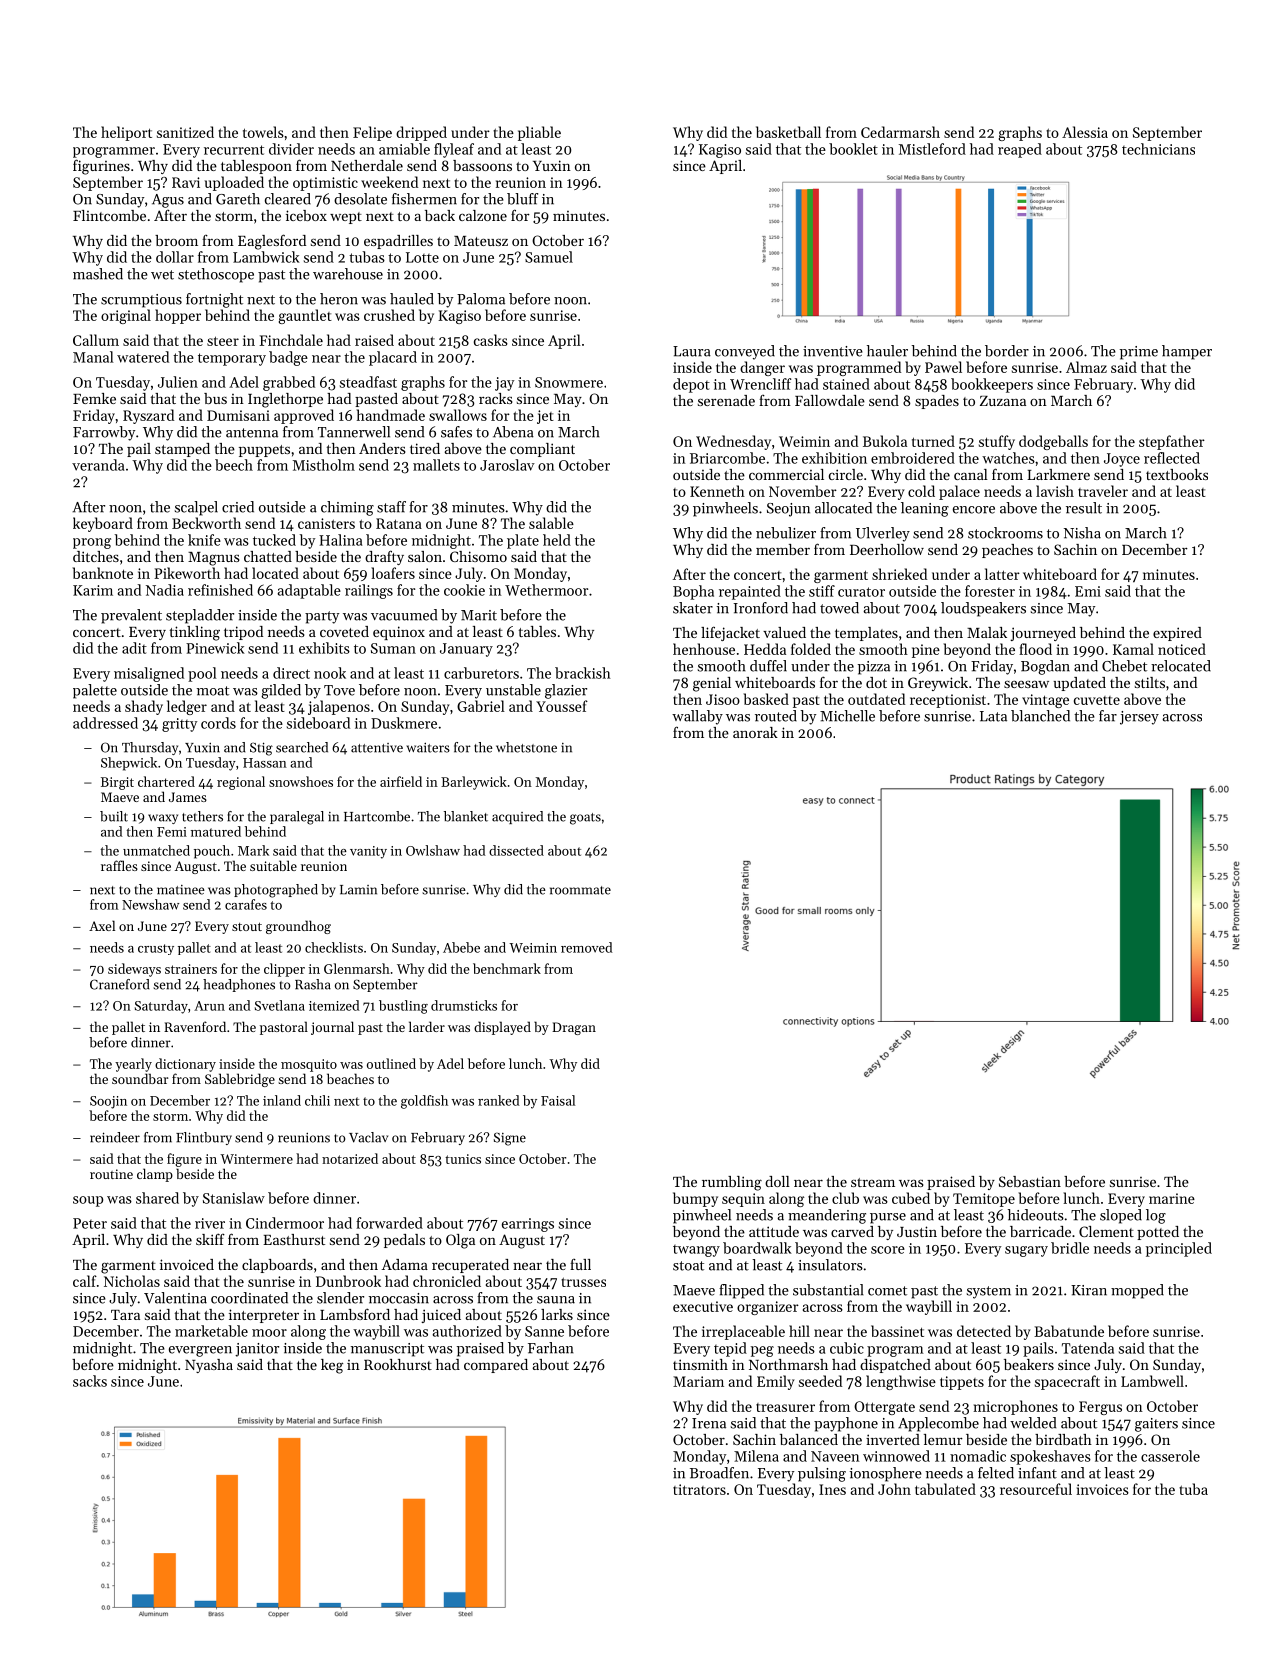 The width and height of the image is (1288, 1666). Describe the element at coordinates (126, 133) in the image. I see `heliport` at that location.
